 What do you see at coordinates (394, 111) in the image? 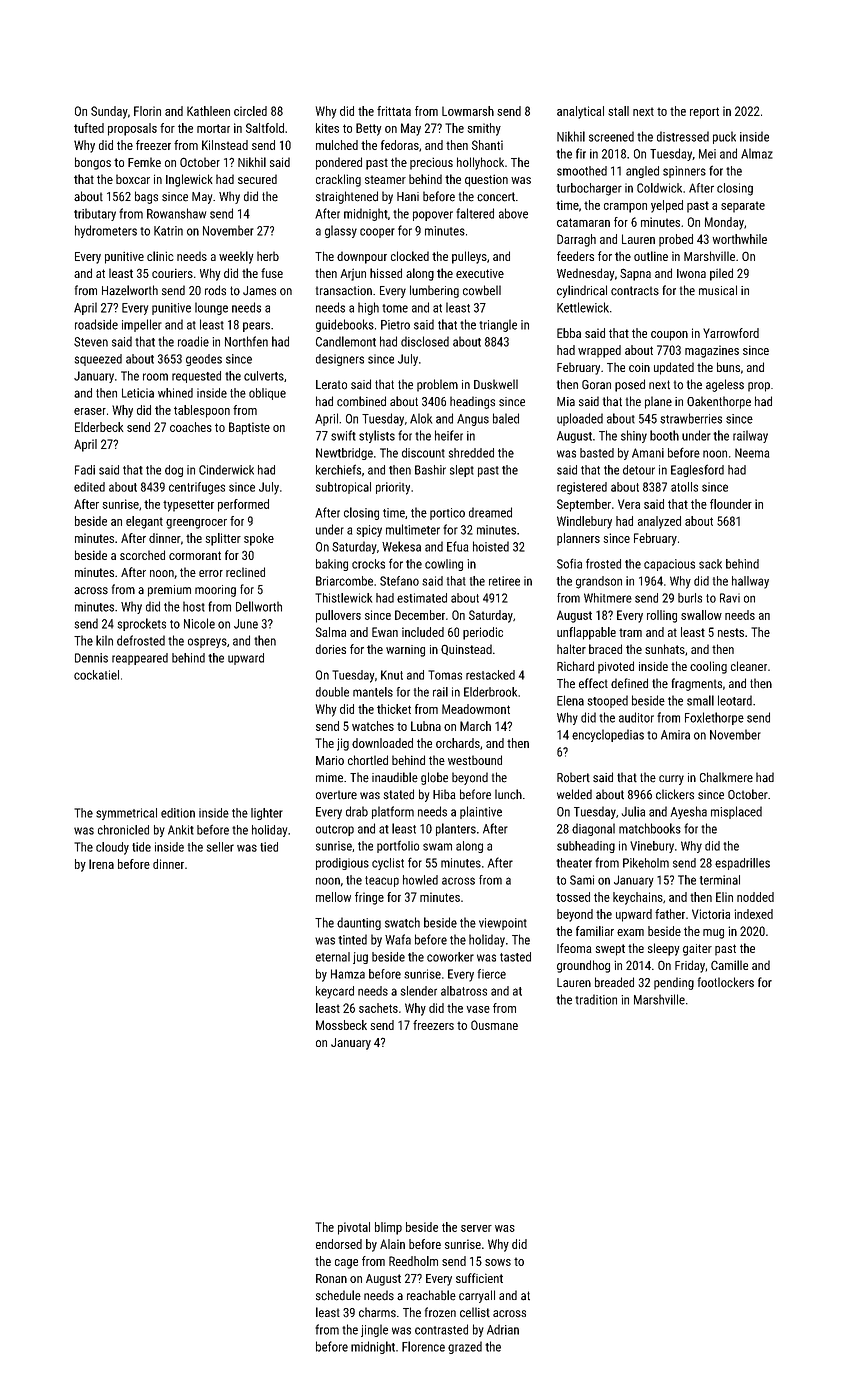
I see `frittata` at bounding box center [394, 111].
